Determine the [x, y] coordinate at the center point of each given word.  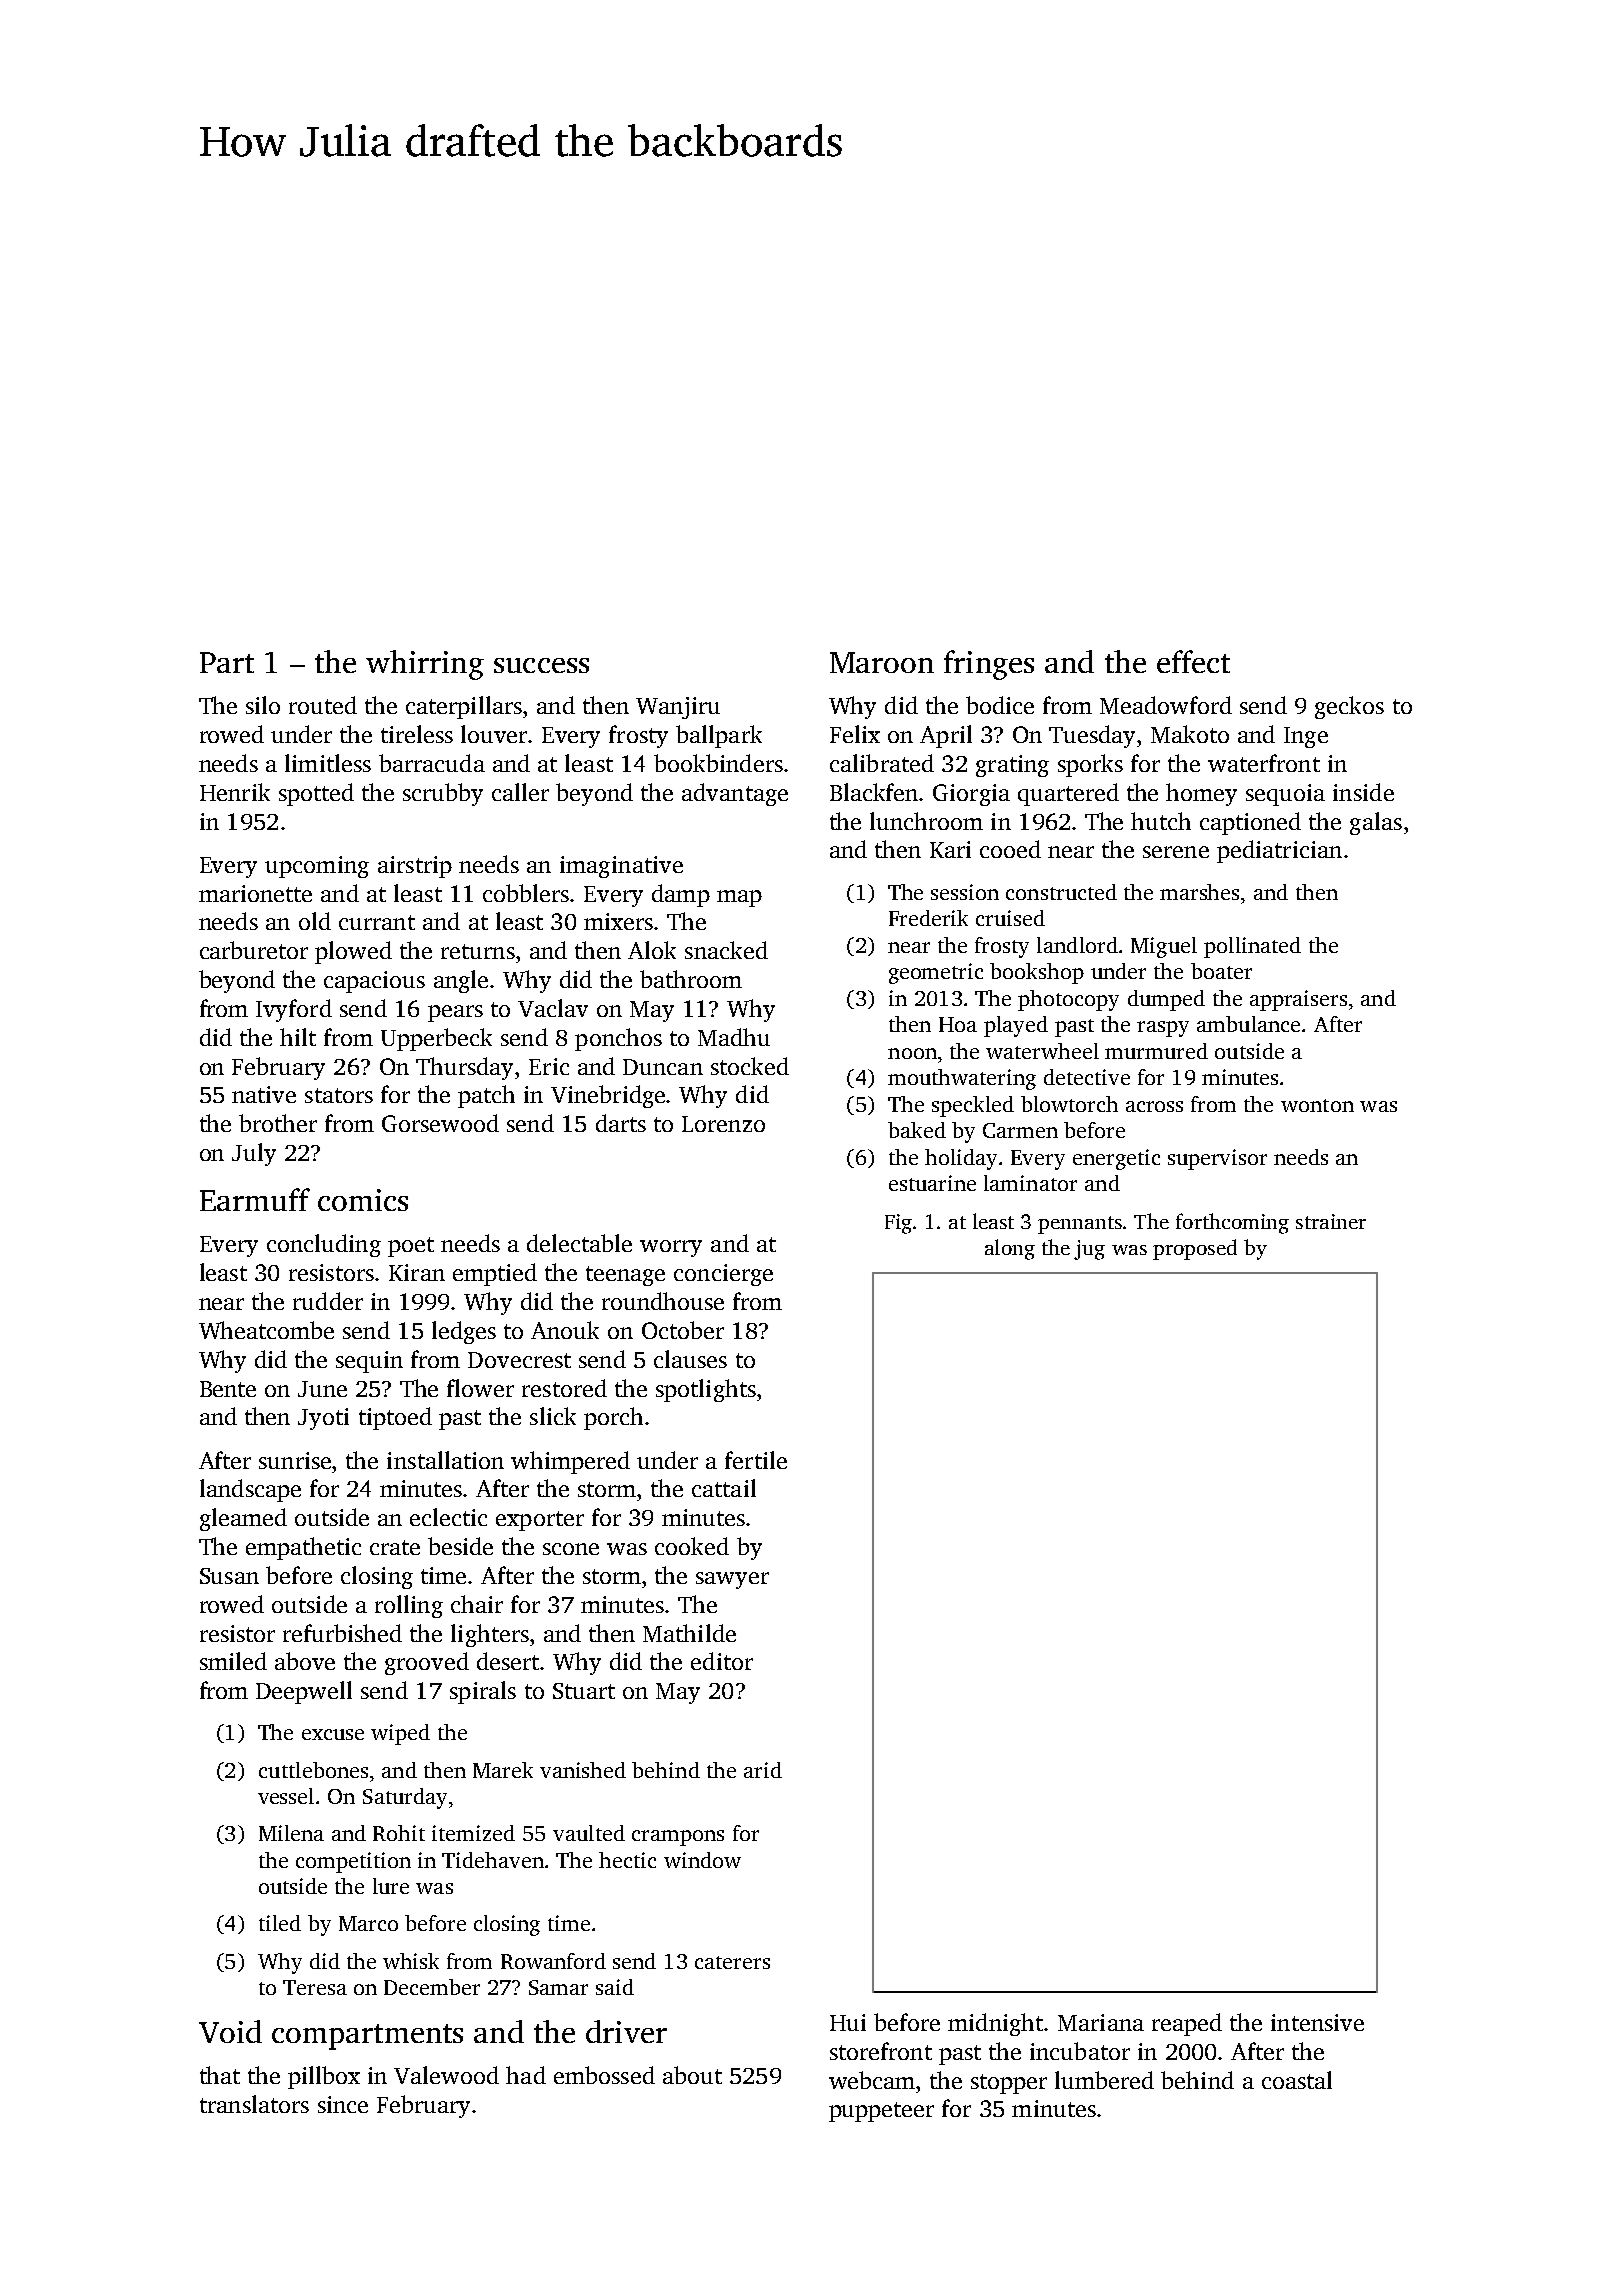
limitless [328, 763]
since [343, 2104]
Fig [898, 1224]
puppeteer [881, 2112]
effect [1193, 661]
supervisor [1217, 1159]
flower [480, 1388]
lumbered [1104, 2080]
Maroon [882, 662]
